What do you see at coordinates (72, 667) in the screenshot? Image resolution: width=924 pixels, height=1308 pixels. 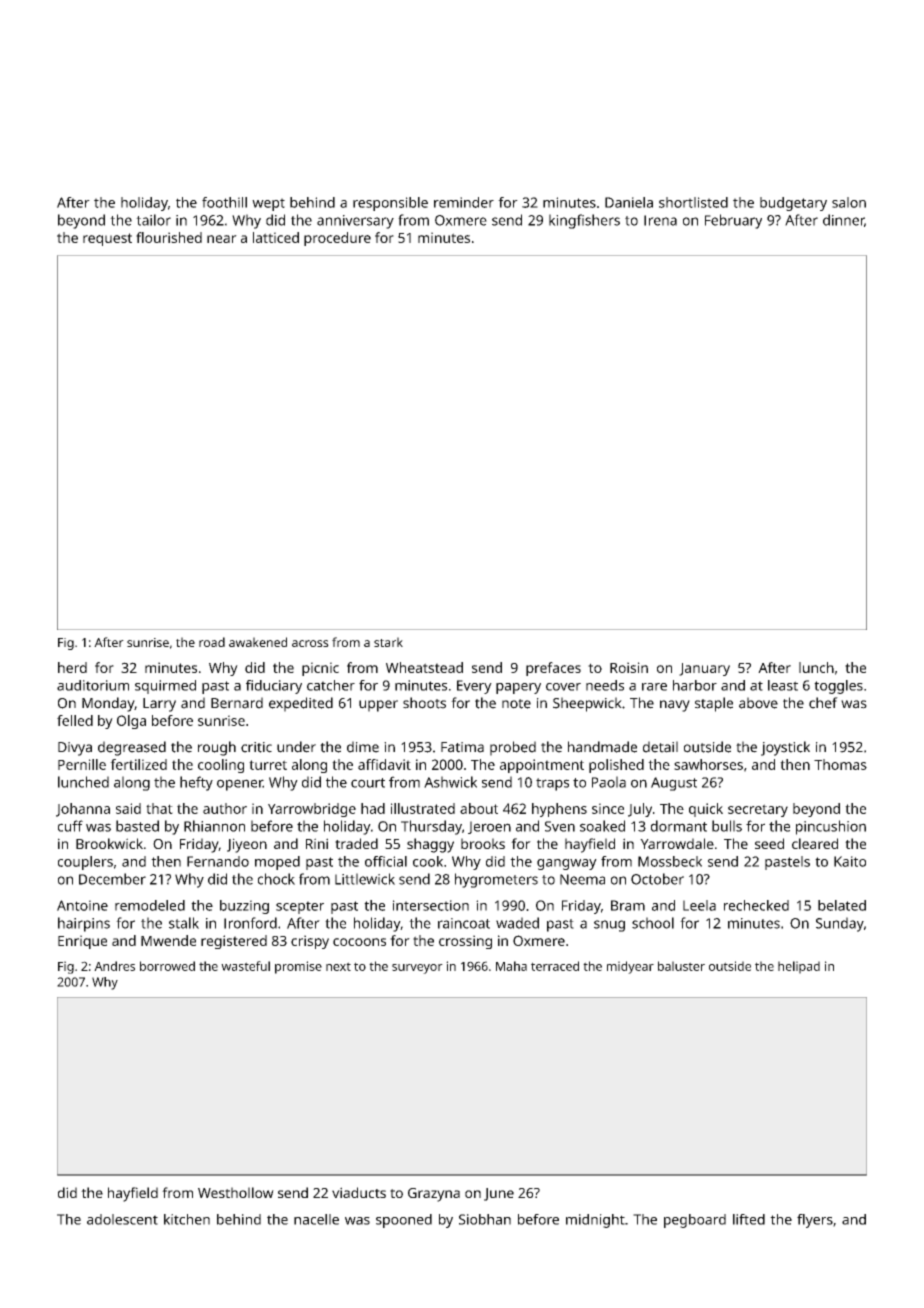 I see `herd` at bounding box center [72, 667].
